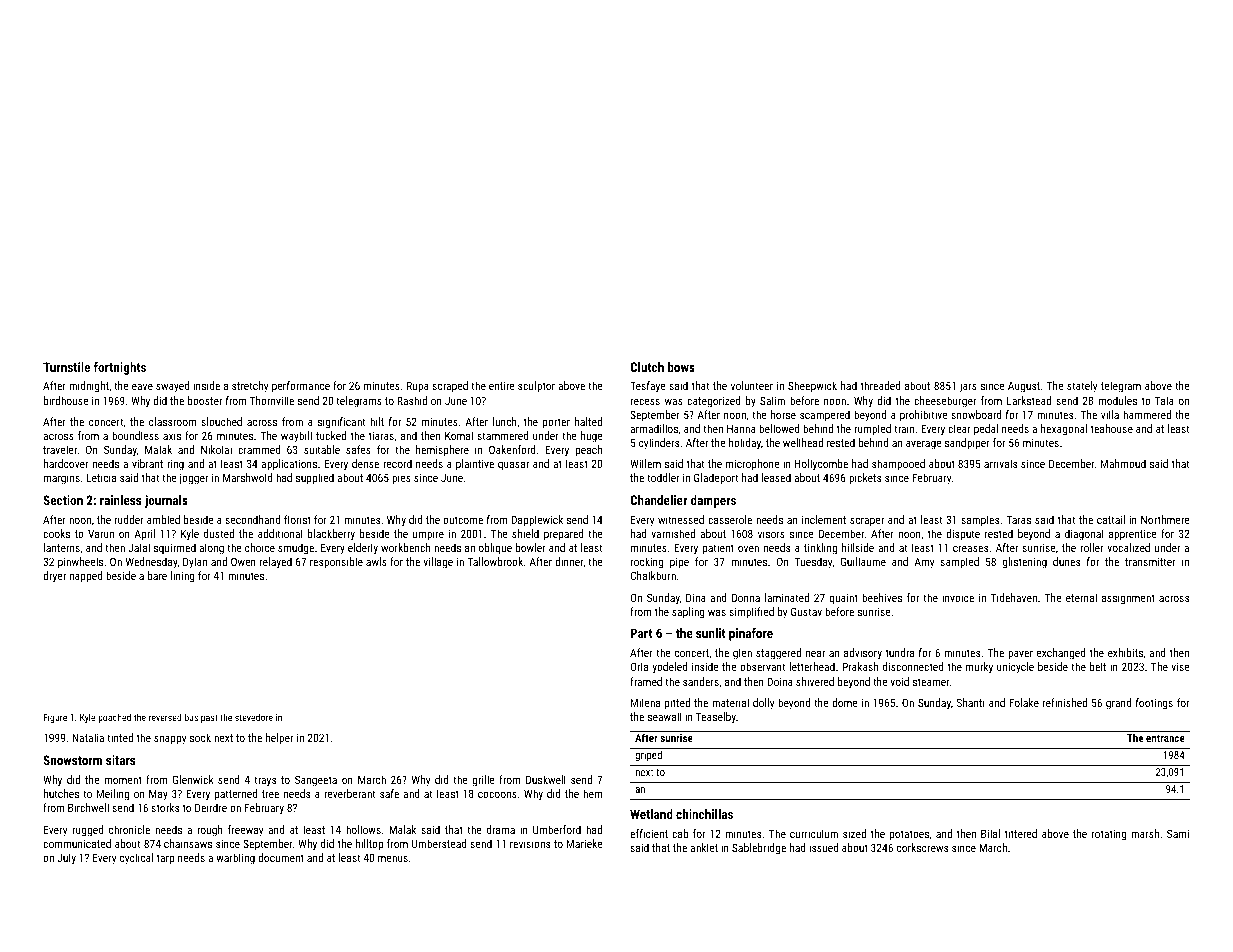  I want to click on seawall, so click(665, 716).
